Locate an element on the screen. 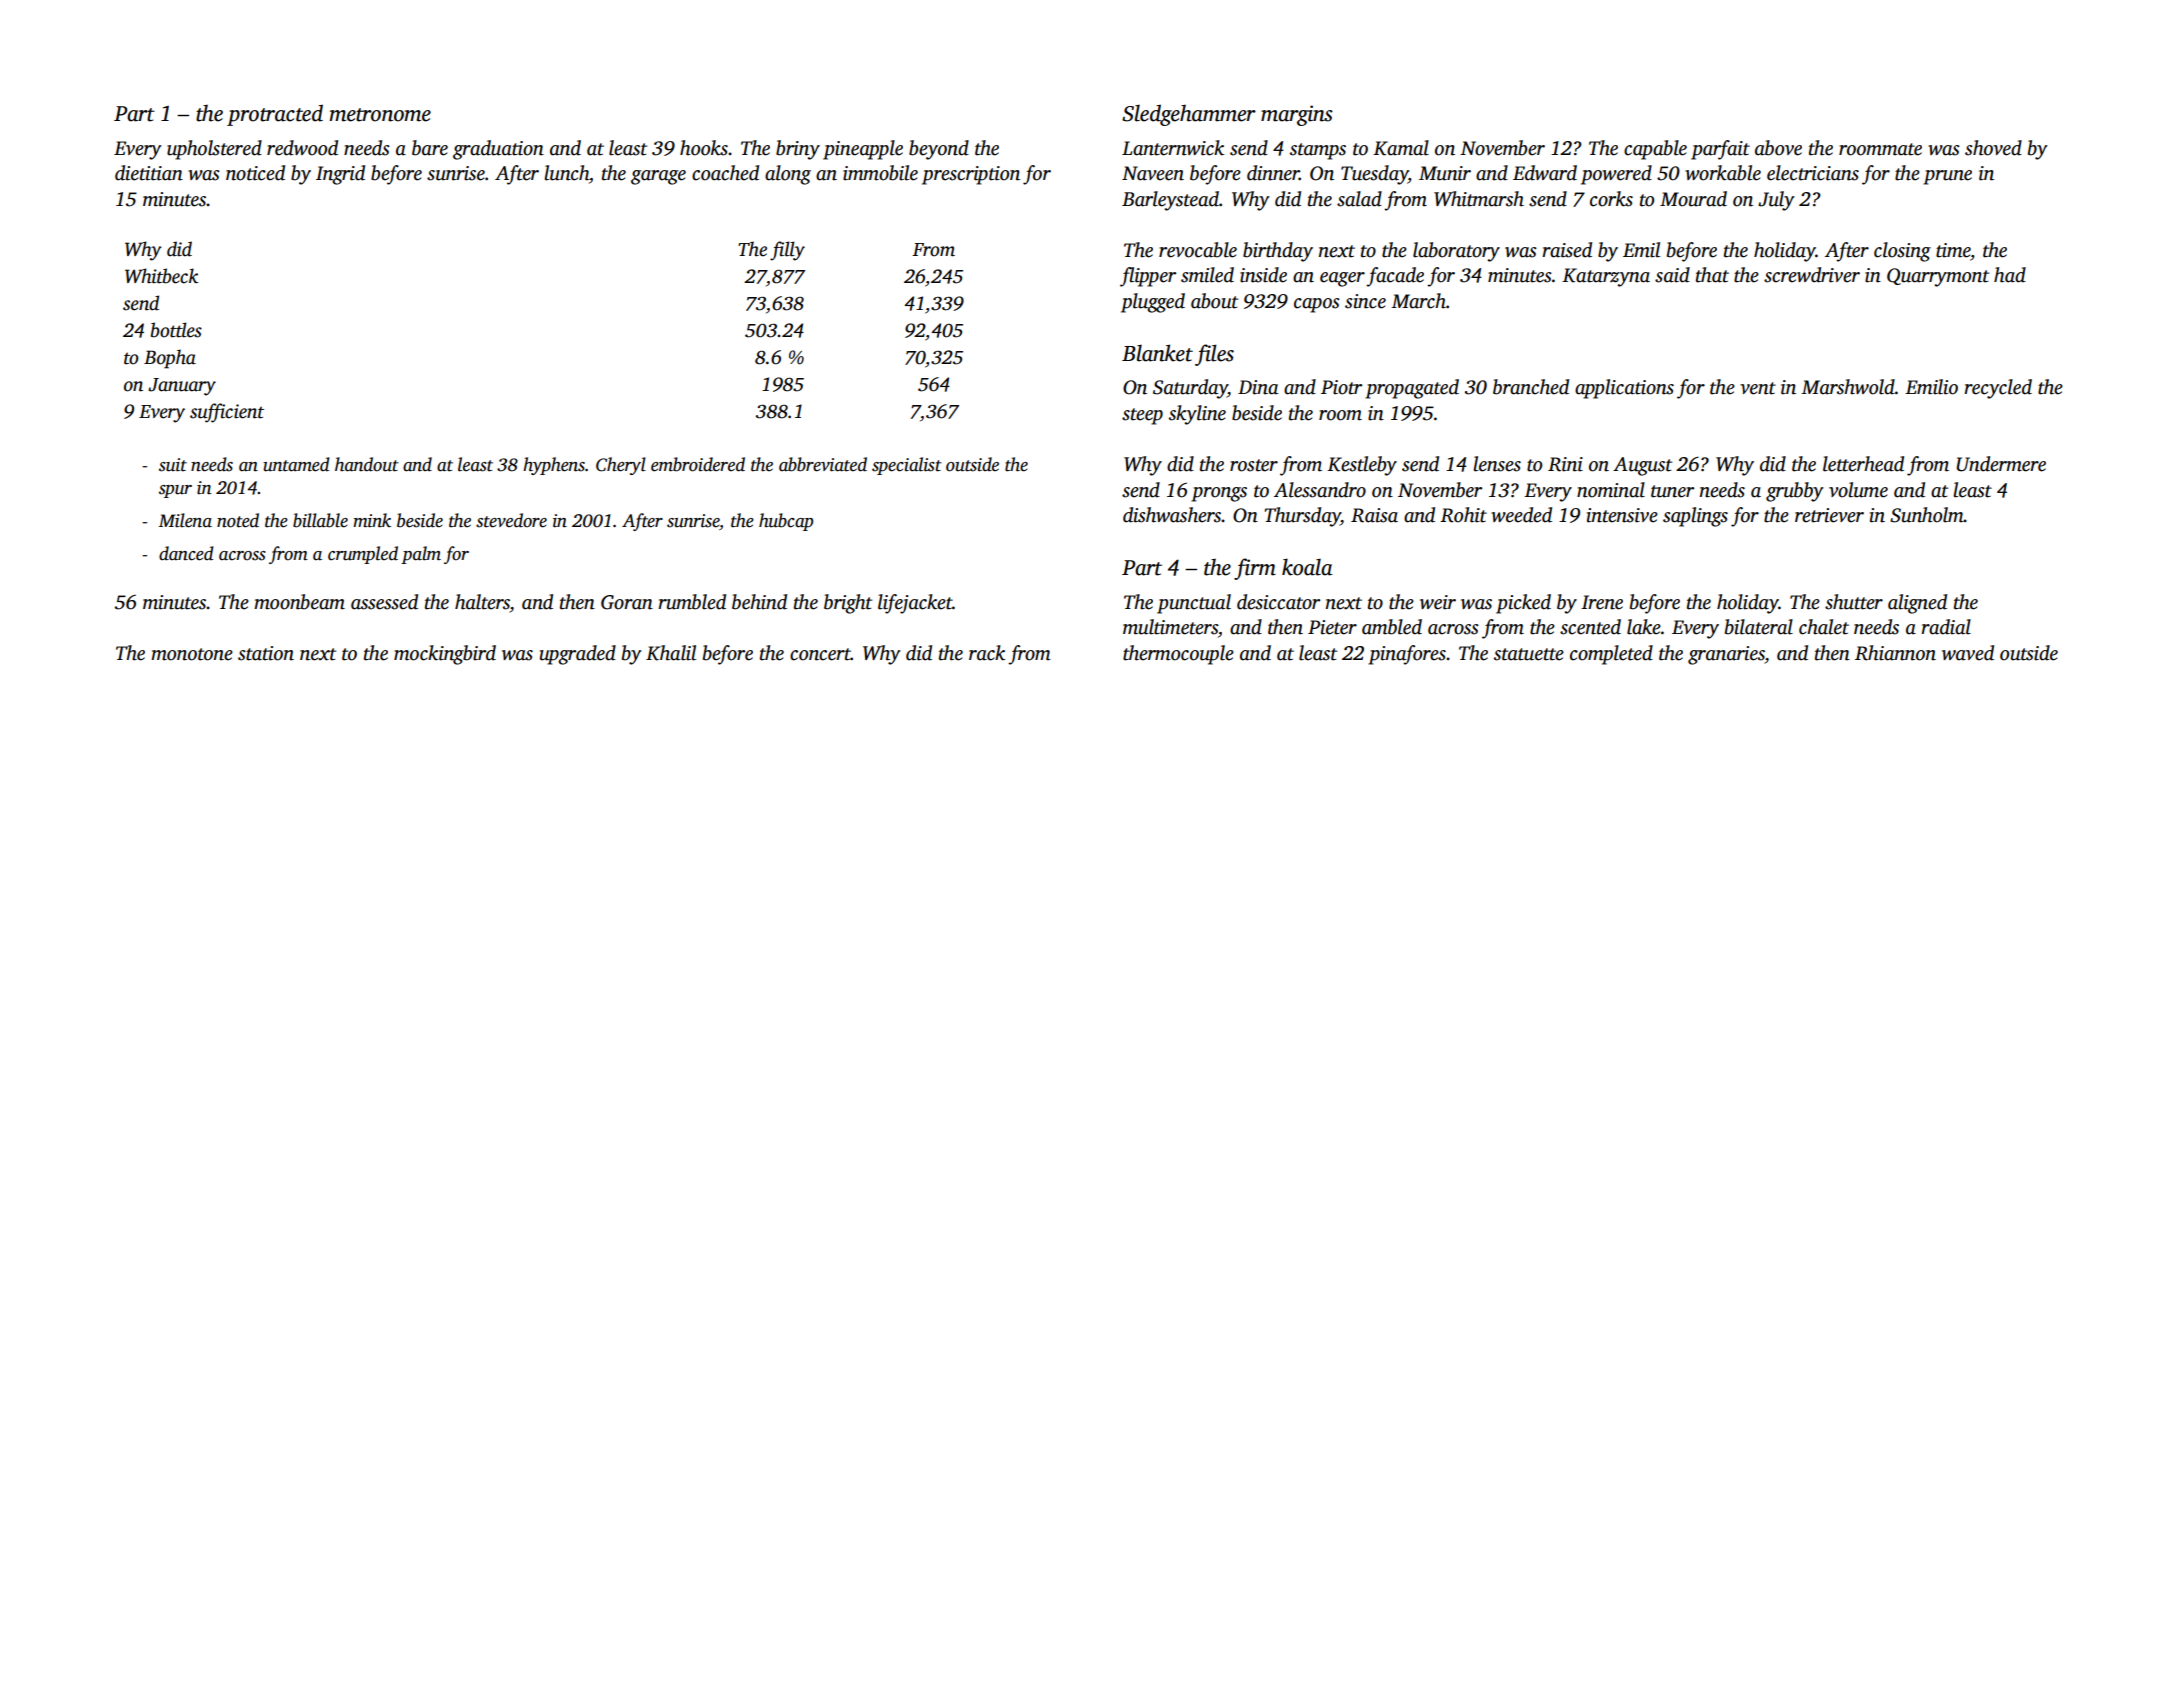  steep is located at coordinates (1142, 416).
